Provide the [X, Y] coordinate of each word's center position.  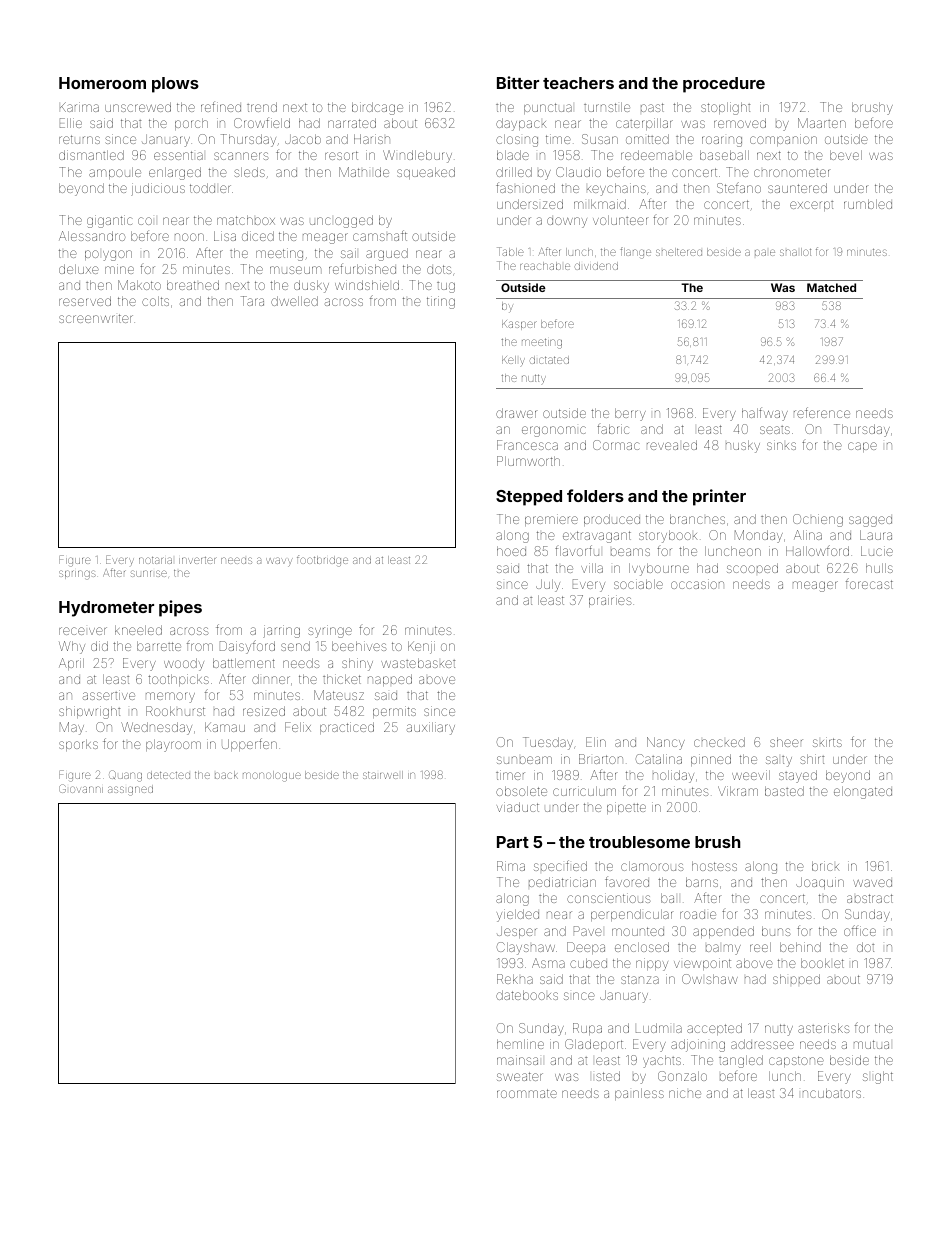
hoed [511, 551]
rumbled [868, 204]
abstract [870, 898]
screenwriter [96, 318]
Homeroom [102, 83]
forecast [869, 583]
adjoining [698, 1045]
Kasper [519, 325]
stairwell [383, 775]
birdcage [377, 108]
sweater [520, 1076]
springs [77, 575]
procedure [724, 85]
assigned [130, 790]
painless [639, 1094]
